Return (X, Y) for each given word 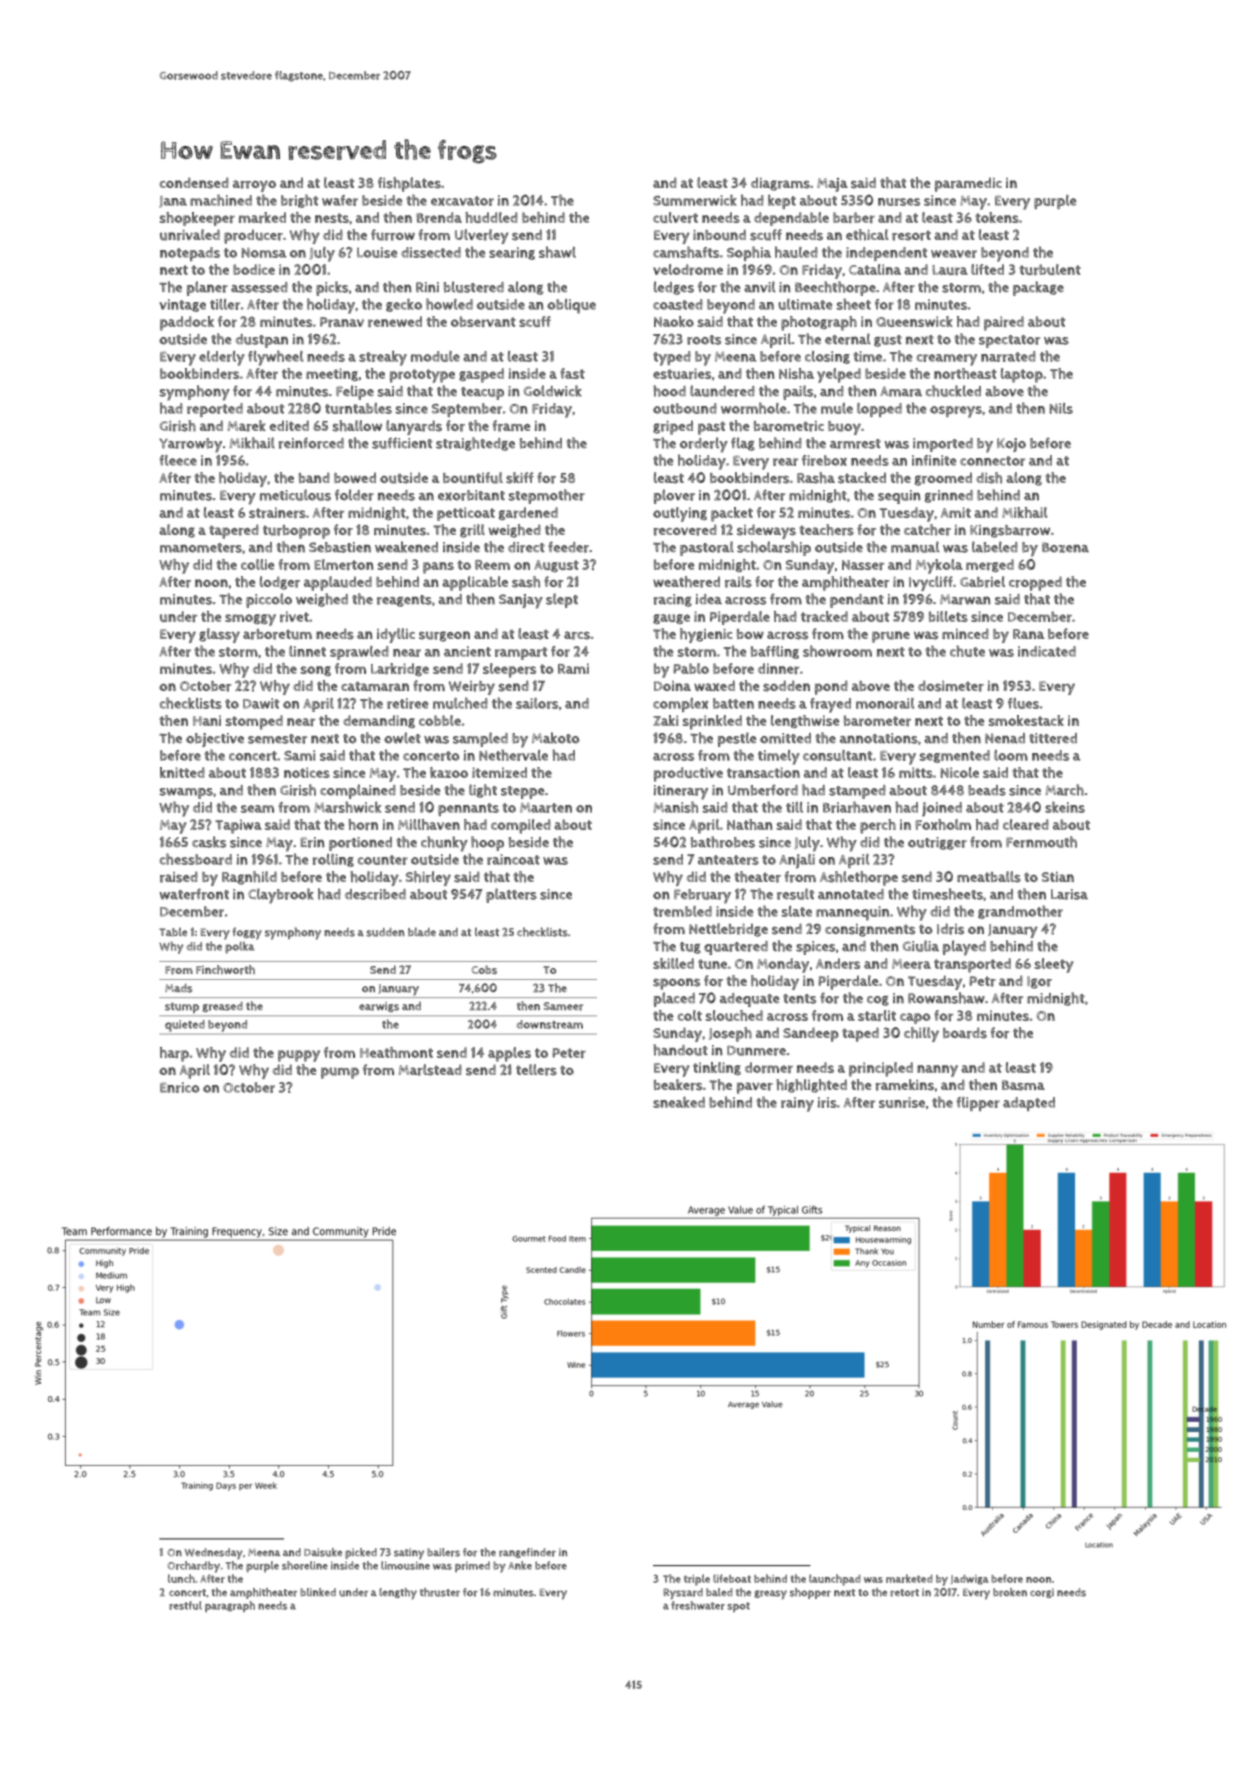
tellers (536, 1070)
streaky (383, 358)
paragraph (230, 1606)
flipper (978, 1104)
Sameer (563, 1006)
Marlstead (430, 1070)
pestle (737, 739)
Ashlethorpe (859, 878)
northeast (965, 373)
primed (472, 1566)
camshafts (686, 252)
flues (1023, 703)
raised (179, 877)
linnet (307, 651)
